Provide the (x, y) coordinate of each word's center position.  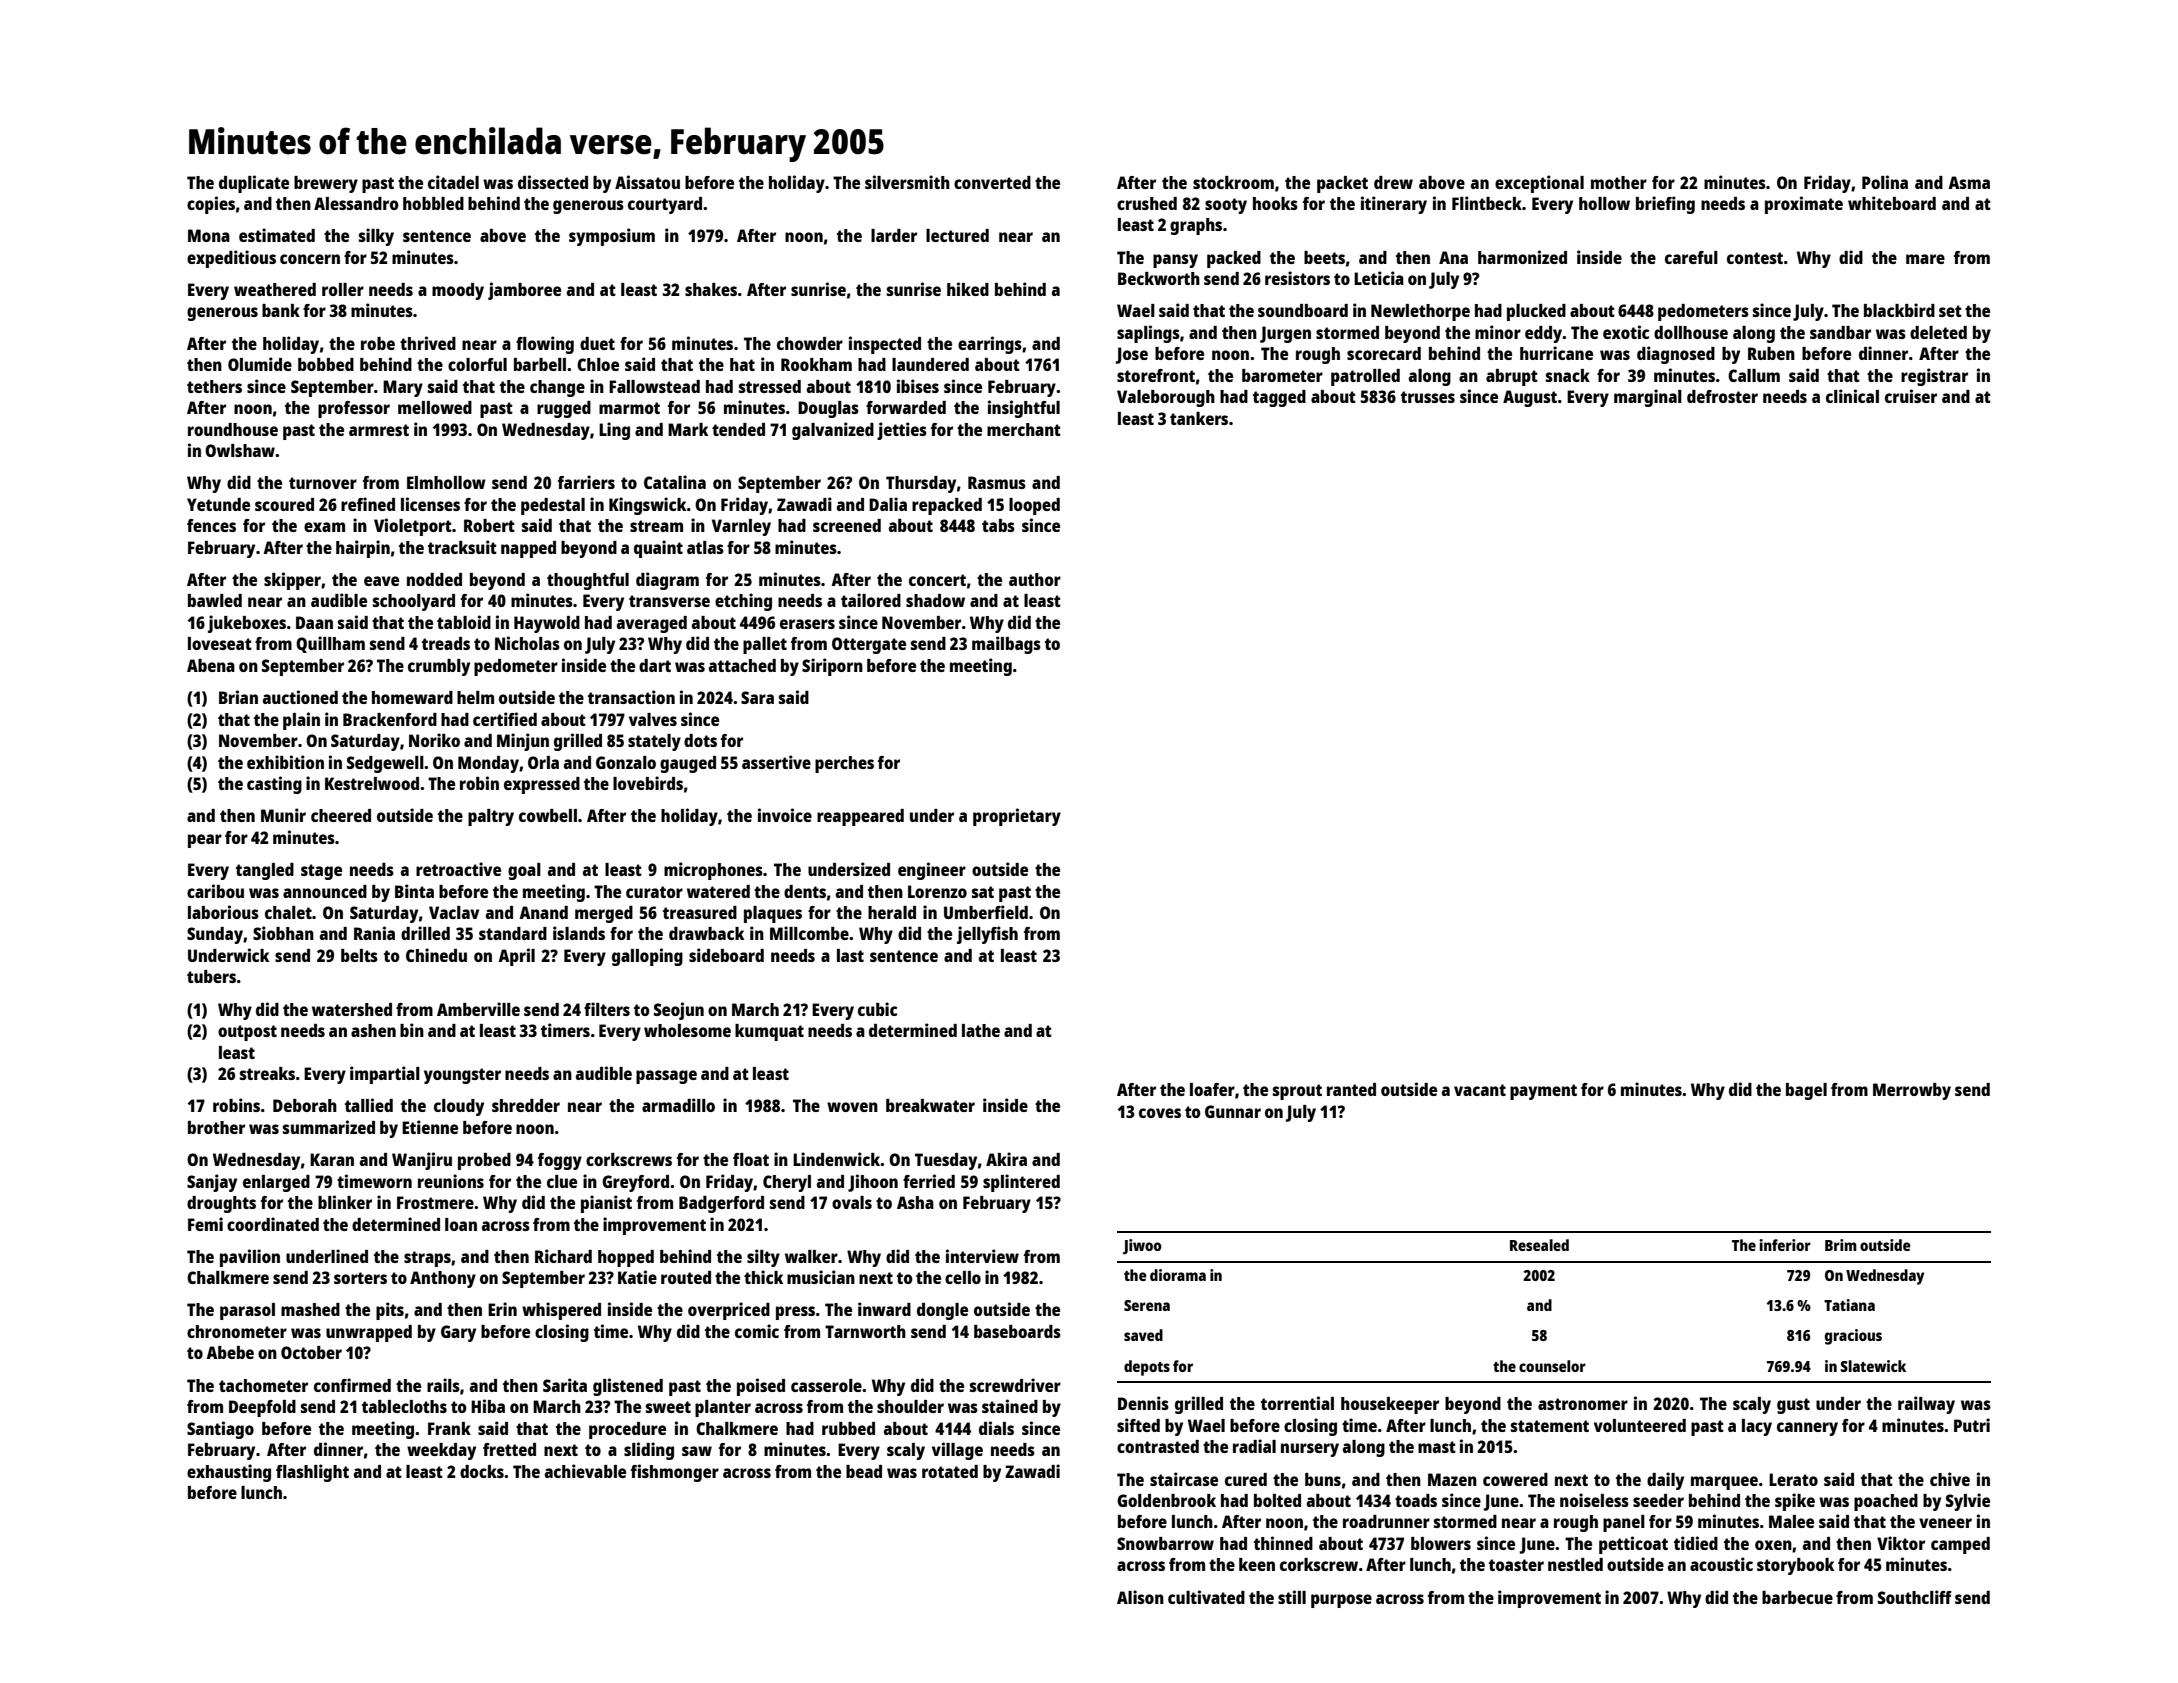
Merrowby (1912, 1091)
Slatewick (1873, 1366)
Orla (543, 762)
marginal (1648, 398)
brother (216, 1127)
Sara (757, 697)
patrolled (1365, 377)
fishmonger (675, 1473)
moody (458, 291)
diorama (1178, 1275)
